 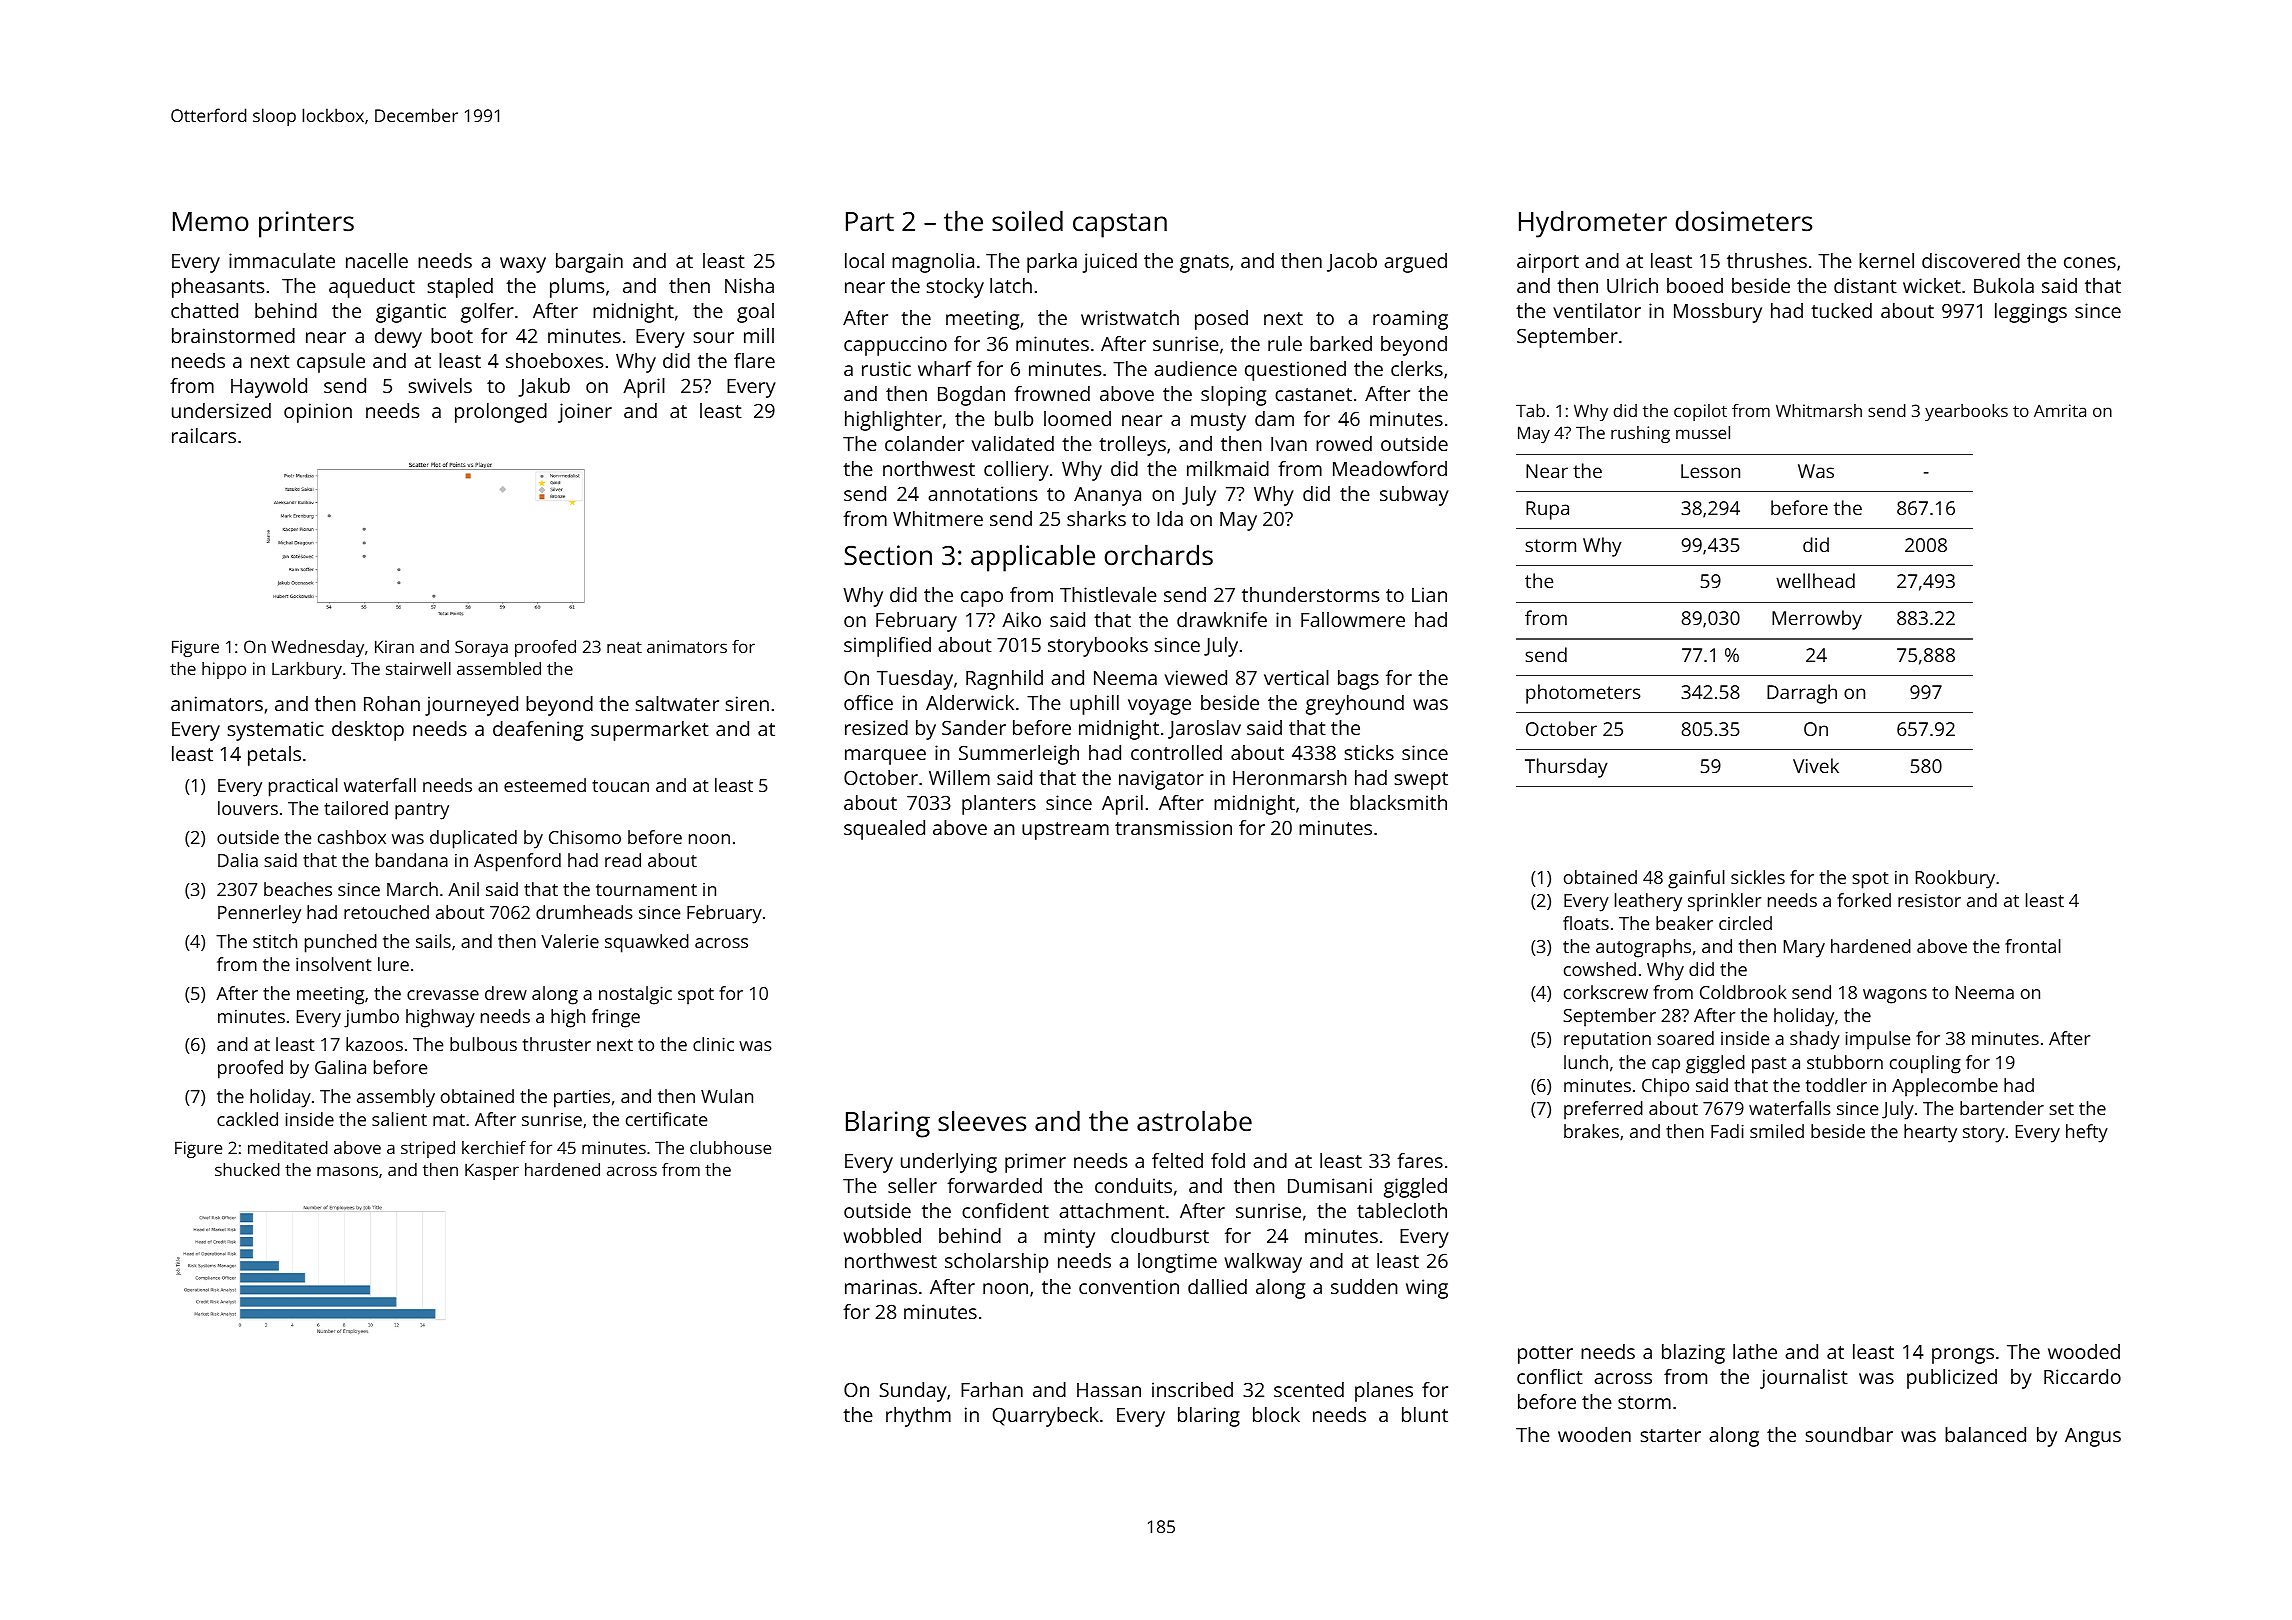 What do you see at coordinates (881, 1286) in the document?
I see `marinas` at bounding box center [881, 1286].
